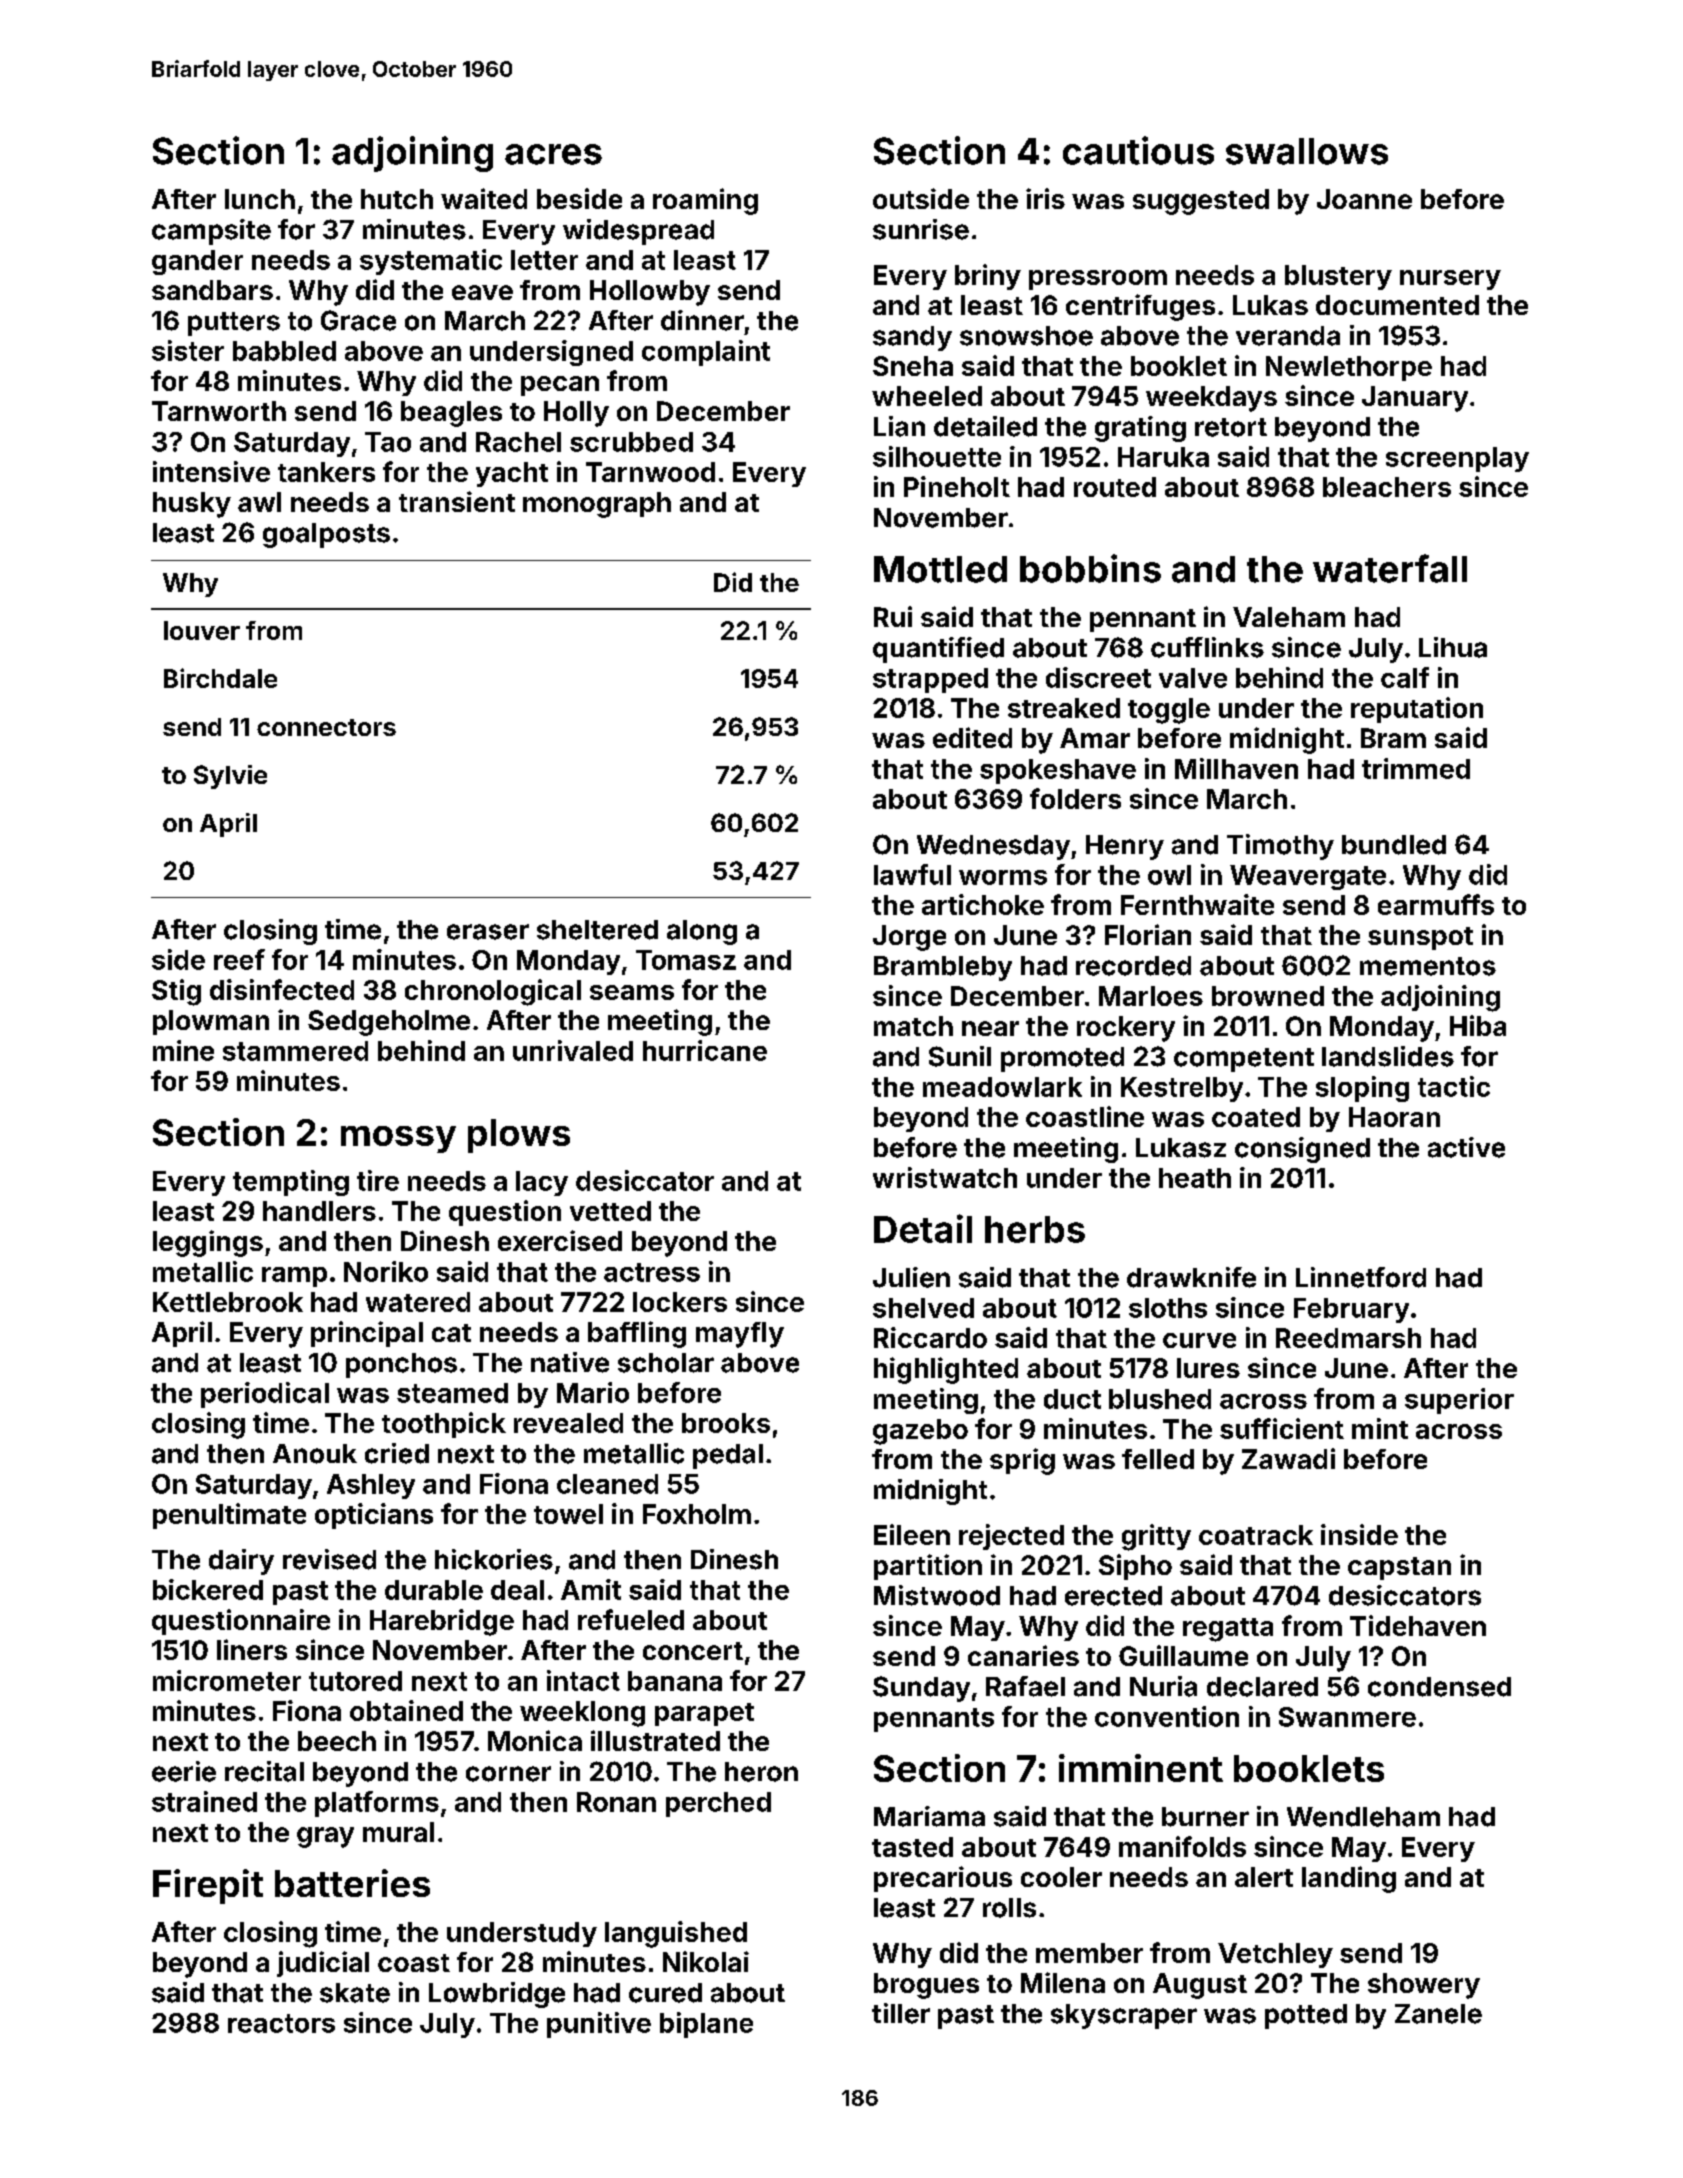 Image resolution: width=1683 pixels, height=2178 pixels. Describe the element at coordinates (230, 777) in the page. I see `Sylvie` at that location.
